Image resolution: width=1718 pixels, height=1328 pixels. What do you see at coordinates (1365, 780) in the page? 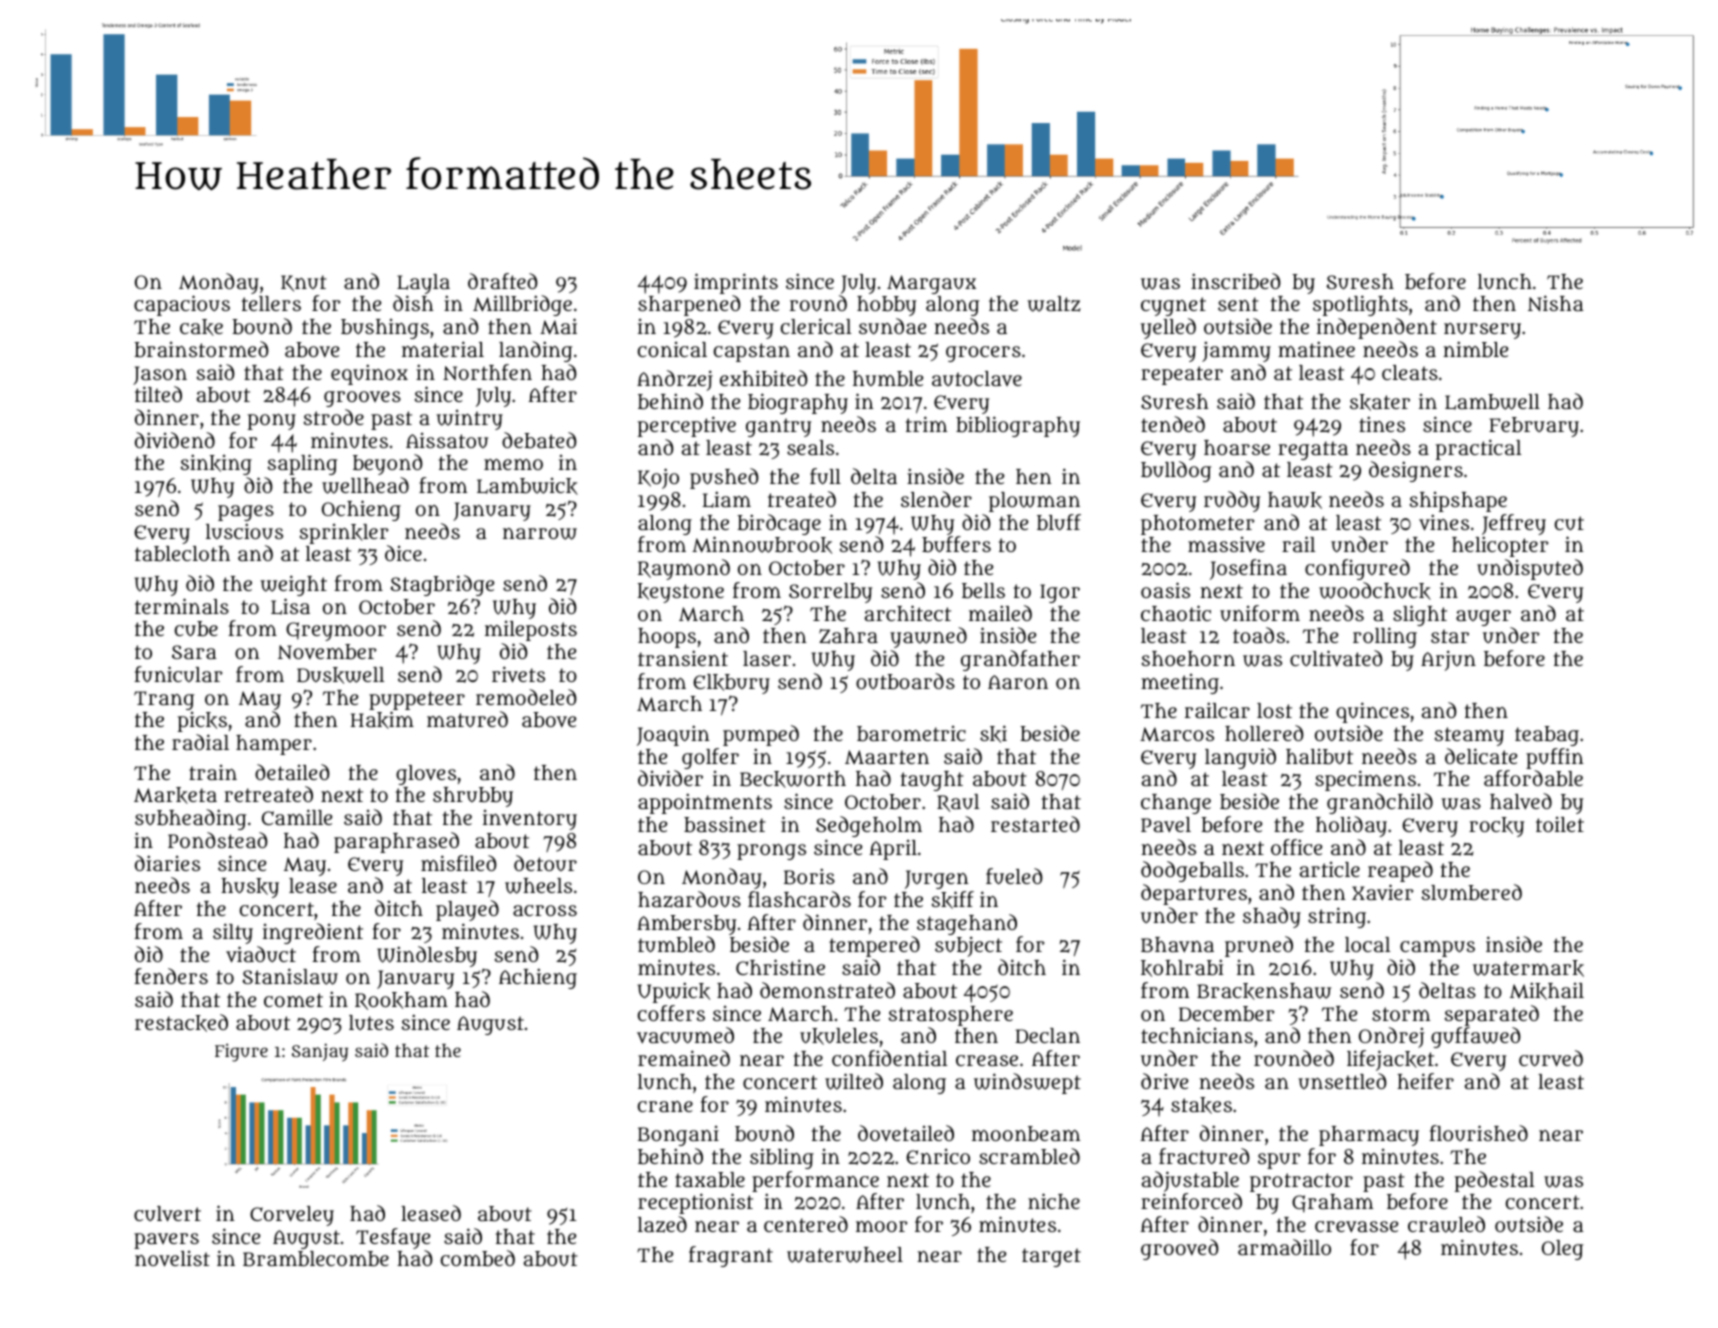
I see `specimens` at bounding box center [1365, 780].
